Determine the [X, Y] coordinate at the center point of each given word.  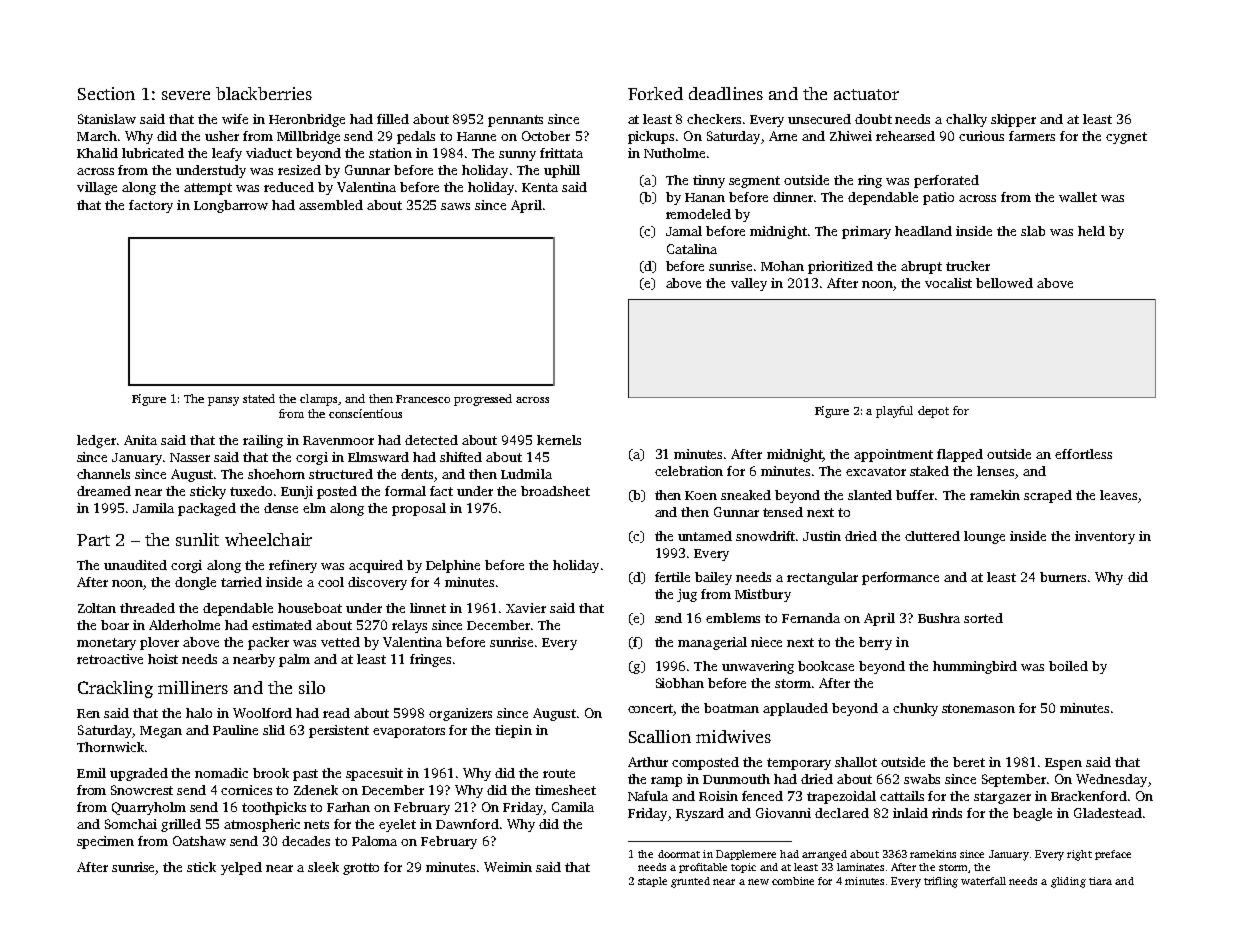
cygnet [1126, 138]
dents [418, 475]
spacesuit [374, 774]
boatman [731, 708]
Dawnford [467, 824]
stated [259, 398]
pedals [416, 137]
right [1079, 855]
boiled [1068, 666]
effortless [1083, 454]
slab [1033, 231]
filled [393, 119]
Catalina [692, 249]
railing [263, 441]
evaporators [409, 732]
